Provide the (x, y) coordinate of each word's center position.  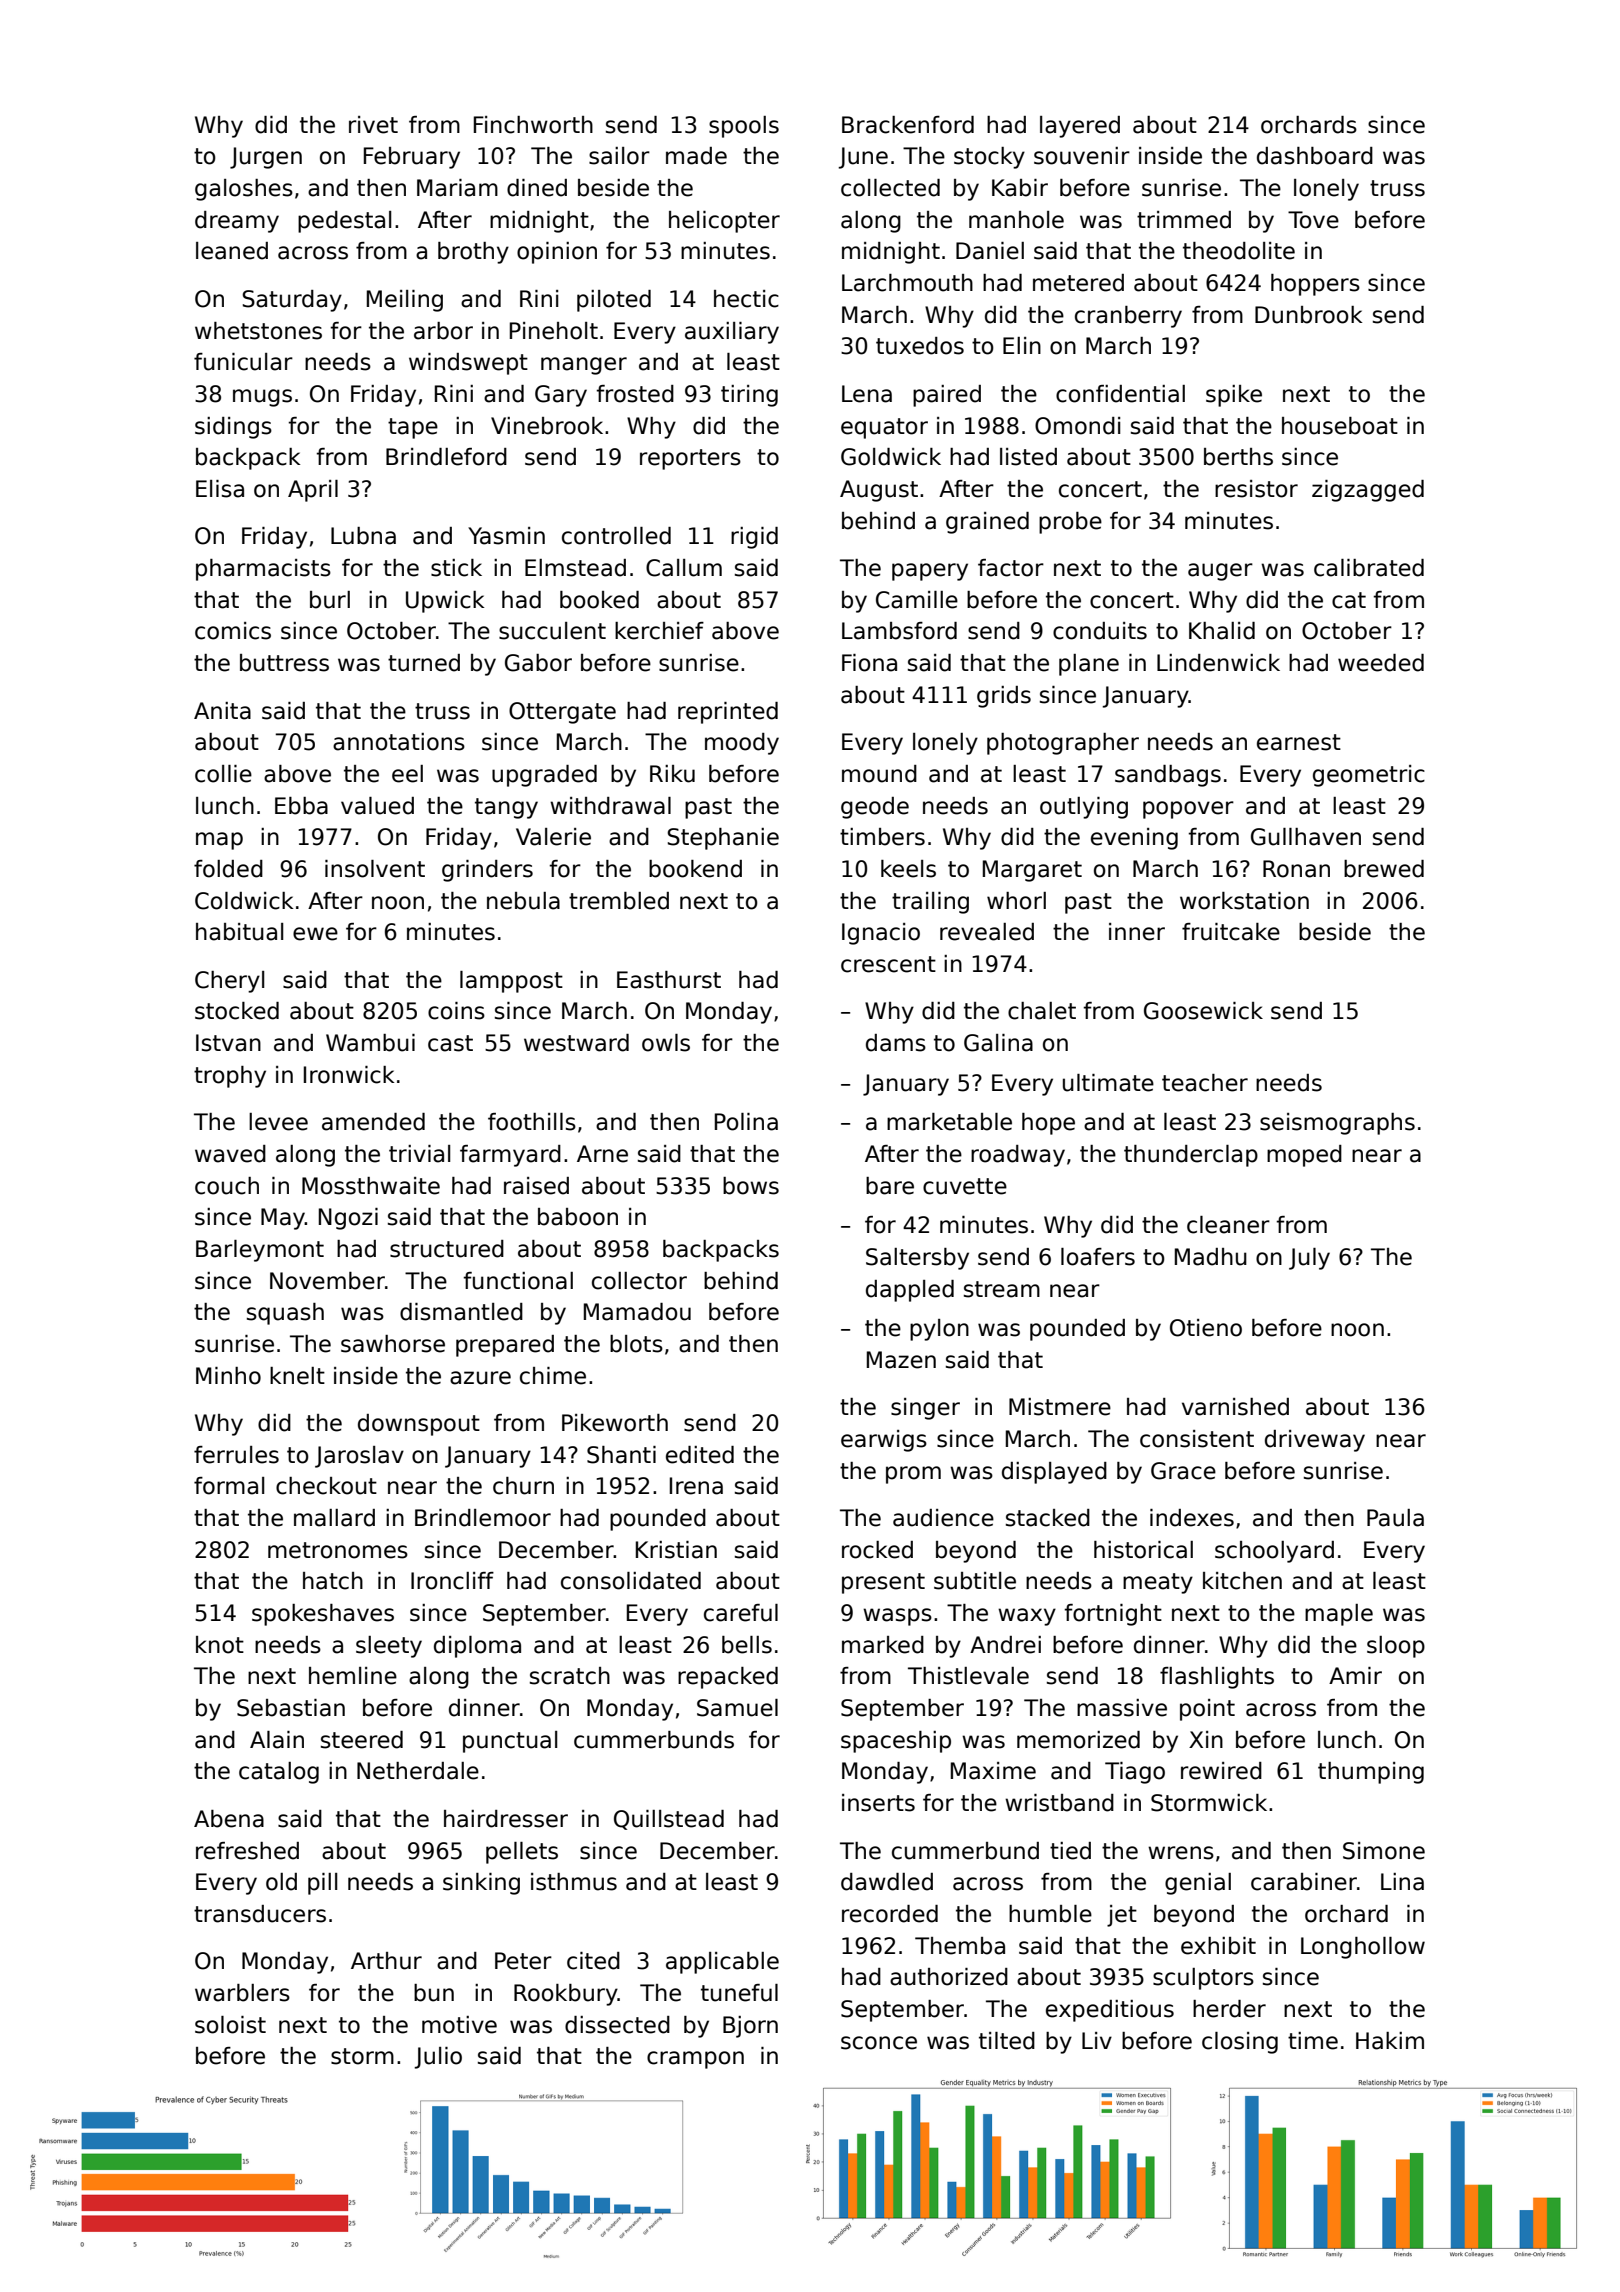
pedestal (344, 222)
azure (480, 1378)
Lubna (363, 536)
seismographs (1337, 1124)
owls (666, 1043)
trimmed (1184, 220)
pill (322, 1884)
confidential (1120, 394)
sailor (619, 156)
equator (884, 428)
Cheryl (229, 982)
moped (1304, 1156)
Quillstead (669, 1820)
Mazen (901, 1360)
